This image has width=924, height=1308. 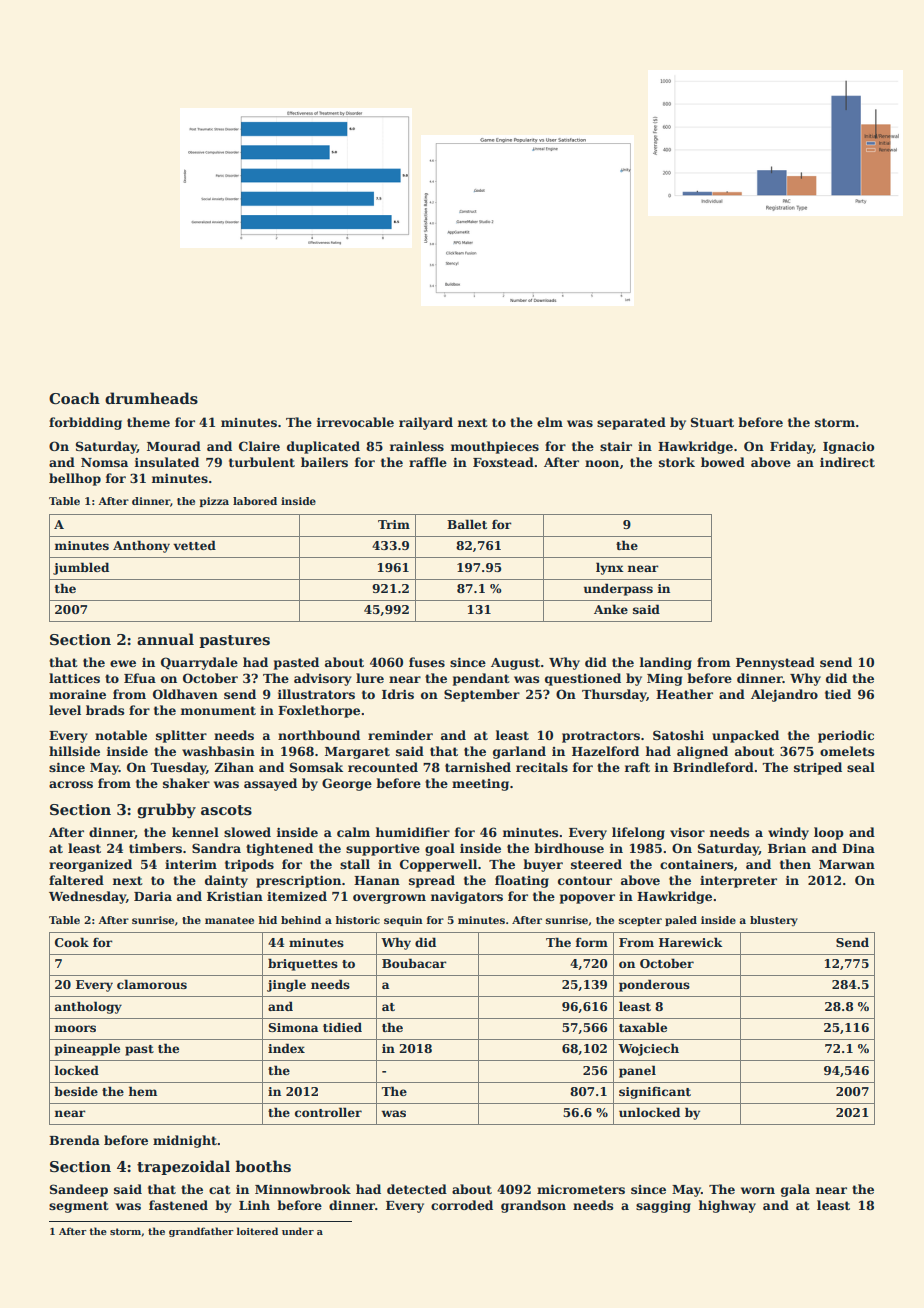 What do you see at coordinates (738, 881) in the image?
I see `interpreter` at bounding box center [738, 881].
